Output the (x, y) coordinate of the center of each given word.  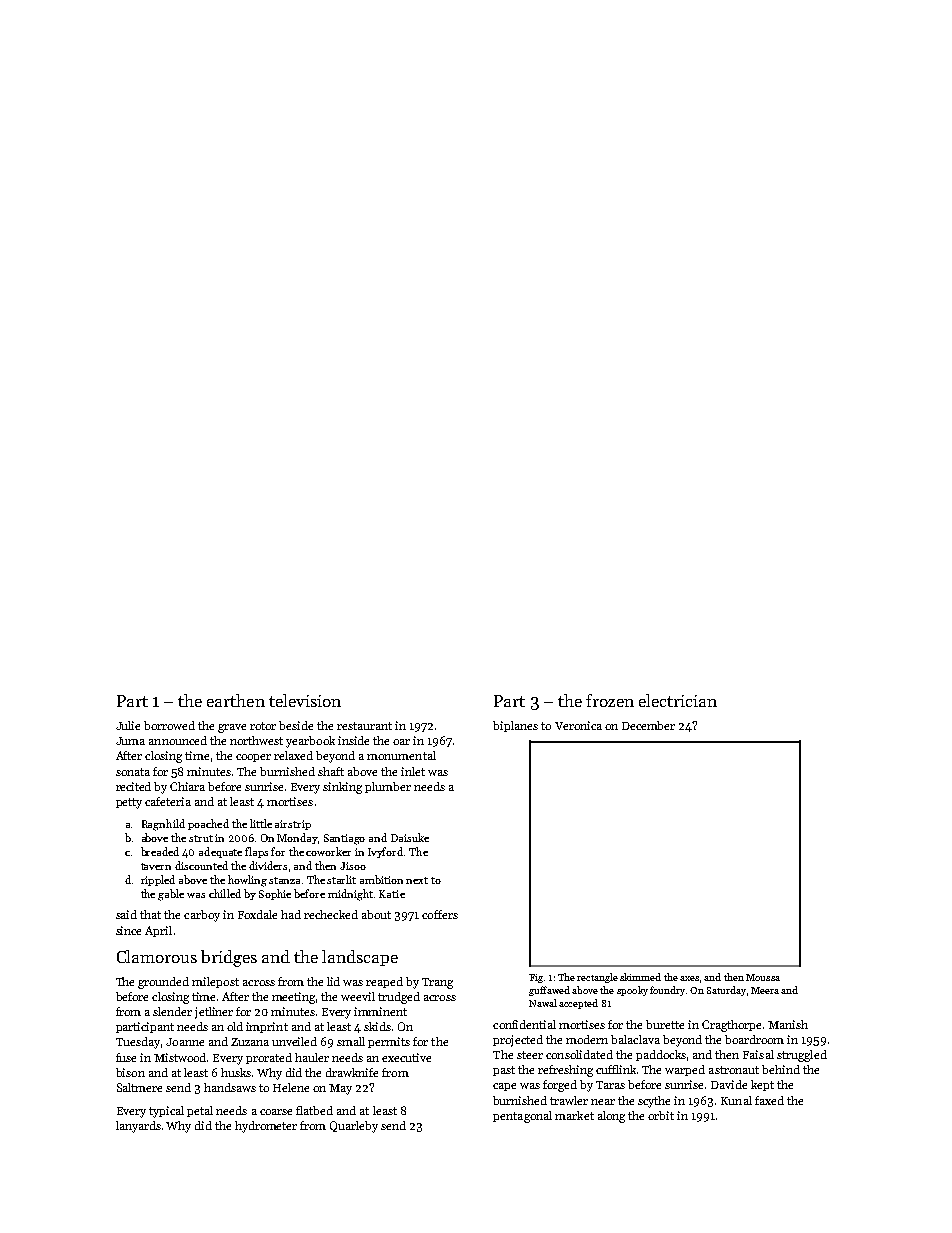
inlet (413, 771)
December (648, 725)
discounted (201, 865)
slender (172, 1011)
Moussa (763, 977)
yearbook (310, 742)
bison (130, 1072)
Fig (536, 978)
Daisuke (410, 837)
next (417, 880)
